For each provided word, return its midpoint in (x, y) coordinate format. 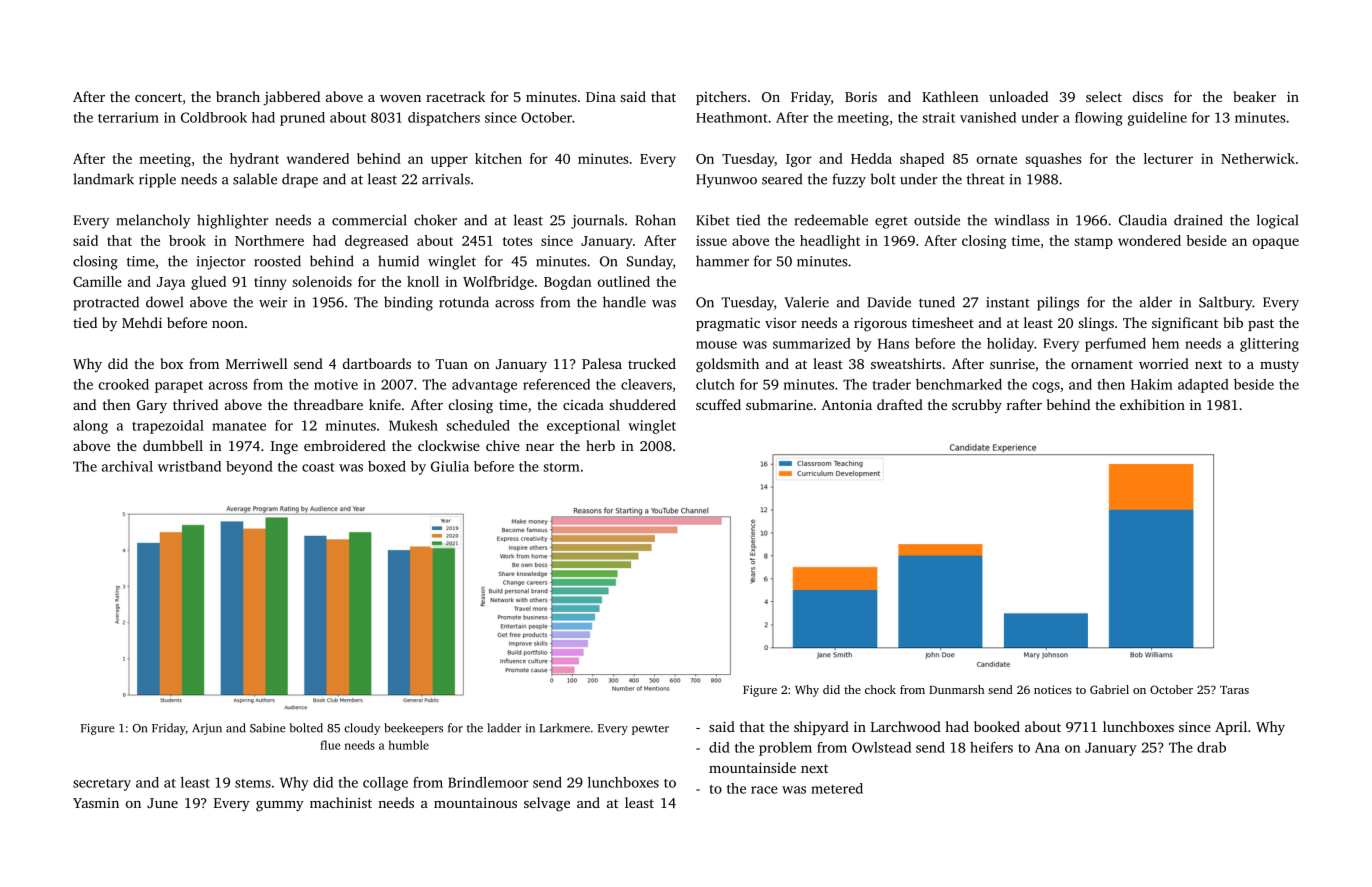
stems (253, 783)
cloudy (362, 729)
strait (938, 117)
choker (435, 220)
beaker (1255, 96)
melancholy (153, 221)
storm (561, 467)
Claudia (1143, 220)
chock (880, 689)
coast (318, 467)
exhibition (1152, 404)
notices (1053, 689)
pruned (302, 119)
